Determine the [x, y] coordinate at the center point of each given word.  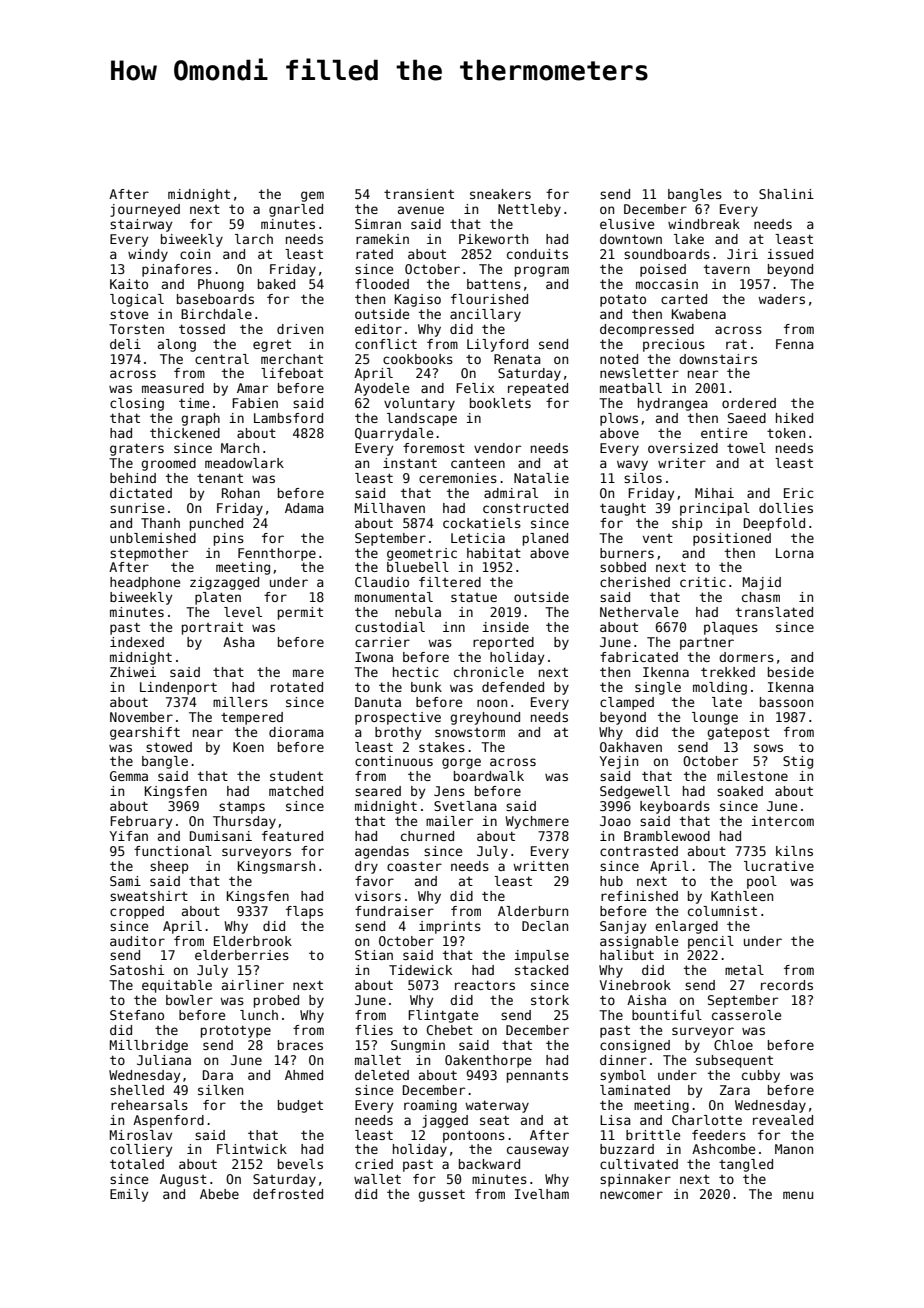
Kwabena [699, 314]
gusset [441, 1195]
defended [513, 687]
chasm [761, 597]
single [658, 688]
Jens [449, 791]
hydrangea [673, 404]
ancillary [485, 315]
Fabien [255, 403]
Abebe [219, 1194]
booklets [500, 403]
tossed [202, 329]
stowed [169, 747]
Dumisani [221, 836]
